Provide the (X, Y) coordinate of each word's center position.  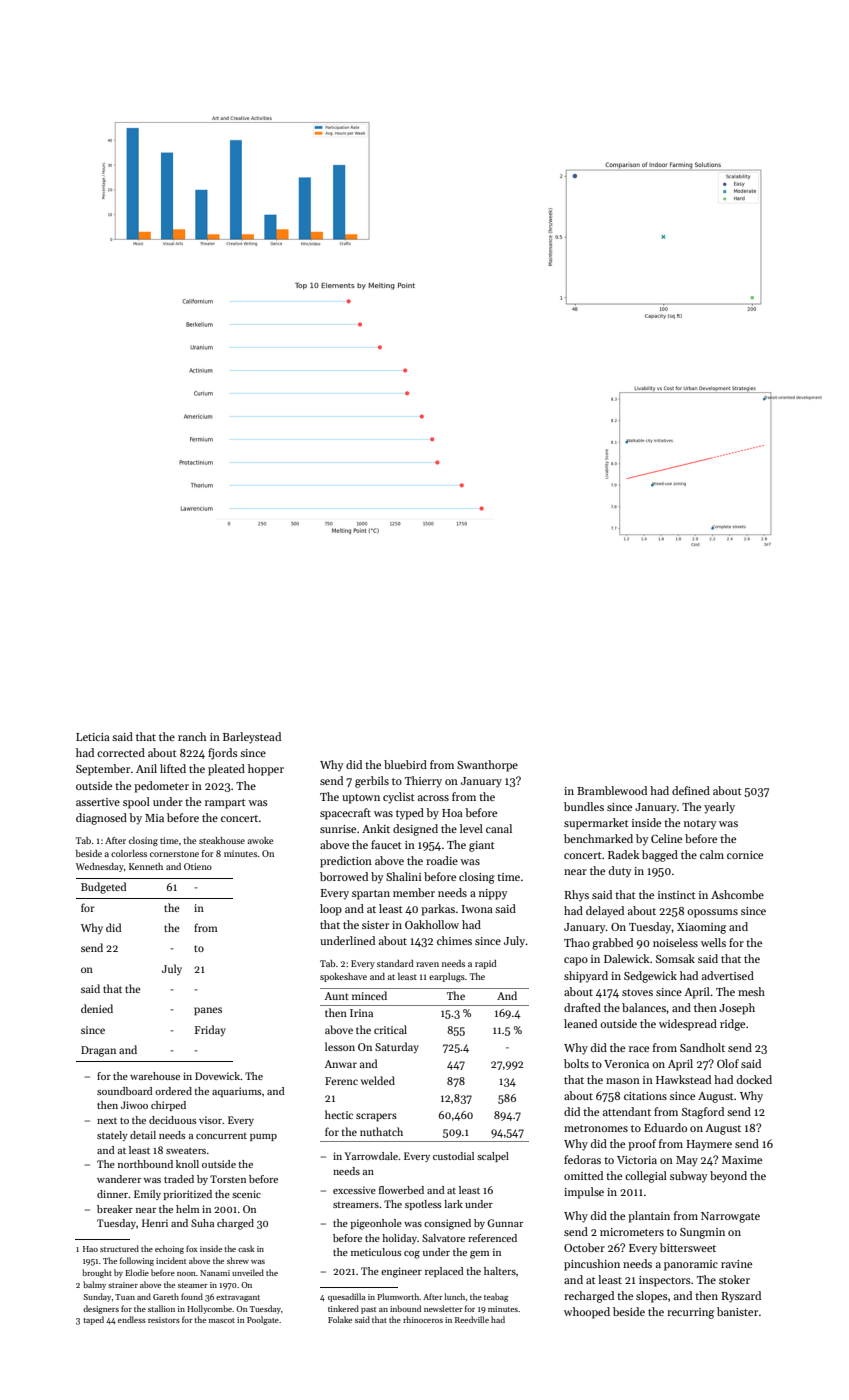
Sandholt (702, 1047)
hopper (266, 770)
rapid (486, 964)
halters (500, 1271)
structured (119, 1248)
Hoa (452, 813)
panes (208, 1011)
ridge (732, 1025)
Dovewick (217, 1076)
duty (620, 872)
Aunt (336, 996)
